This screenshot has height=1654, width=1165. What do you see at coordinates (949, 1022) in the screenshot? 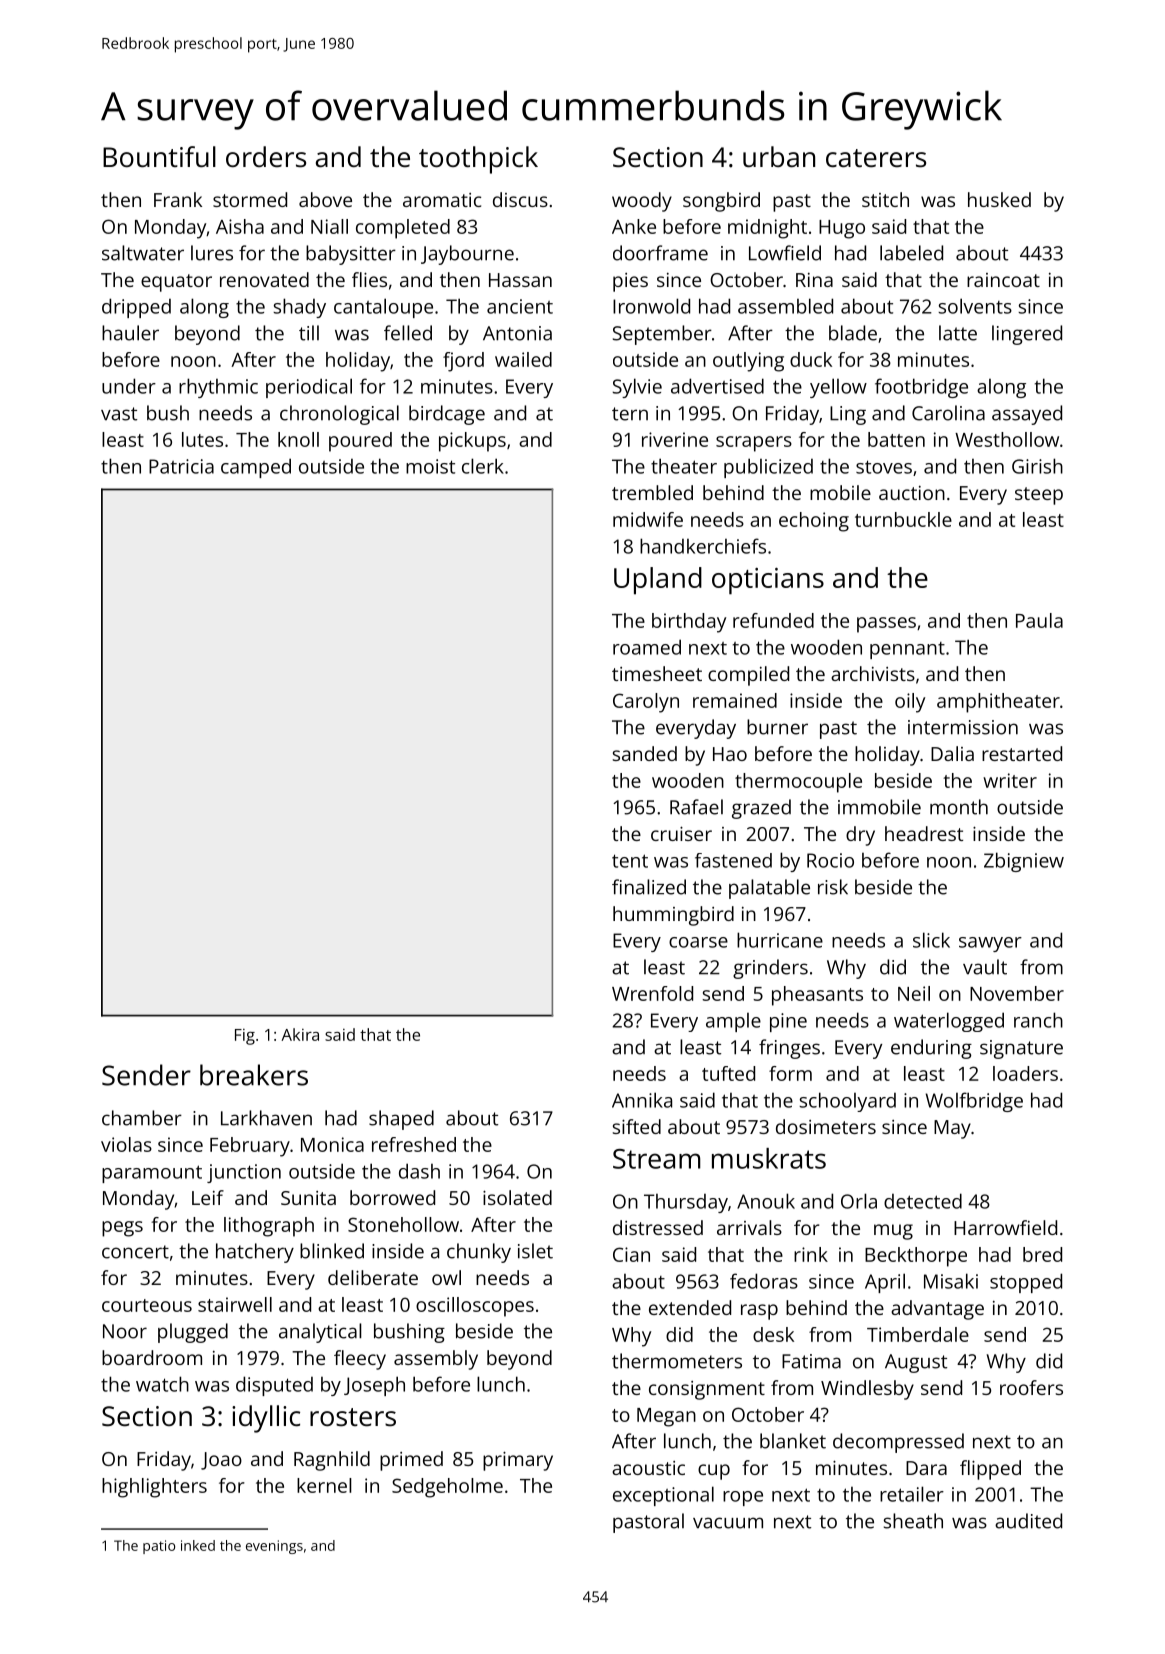
I see `waterlogged` at bounding box center [949, 1022].
